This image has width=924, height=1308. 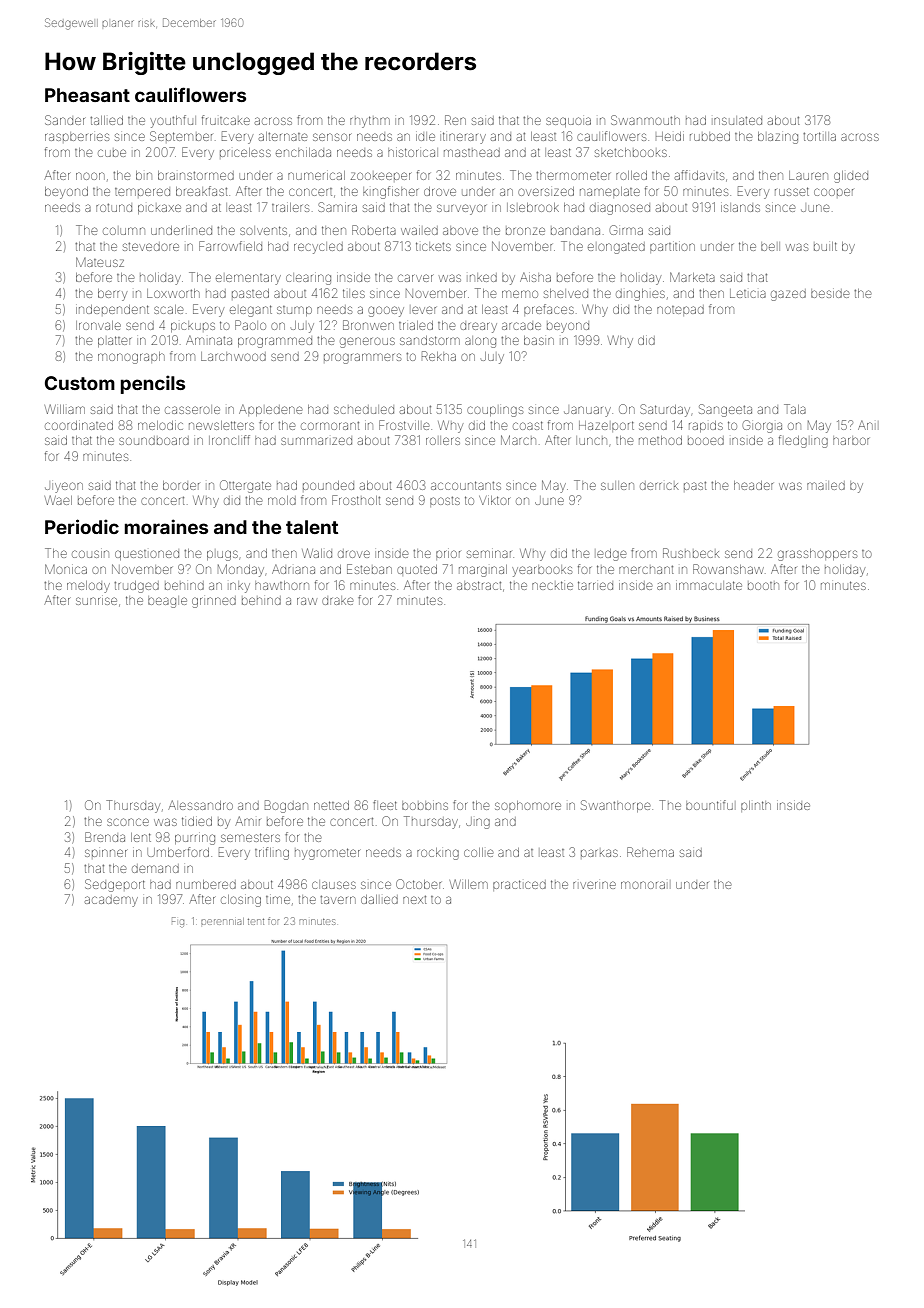 I want to click on soundboard, so click(x=154, y=441).
